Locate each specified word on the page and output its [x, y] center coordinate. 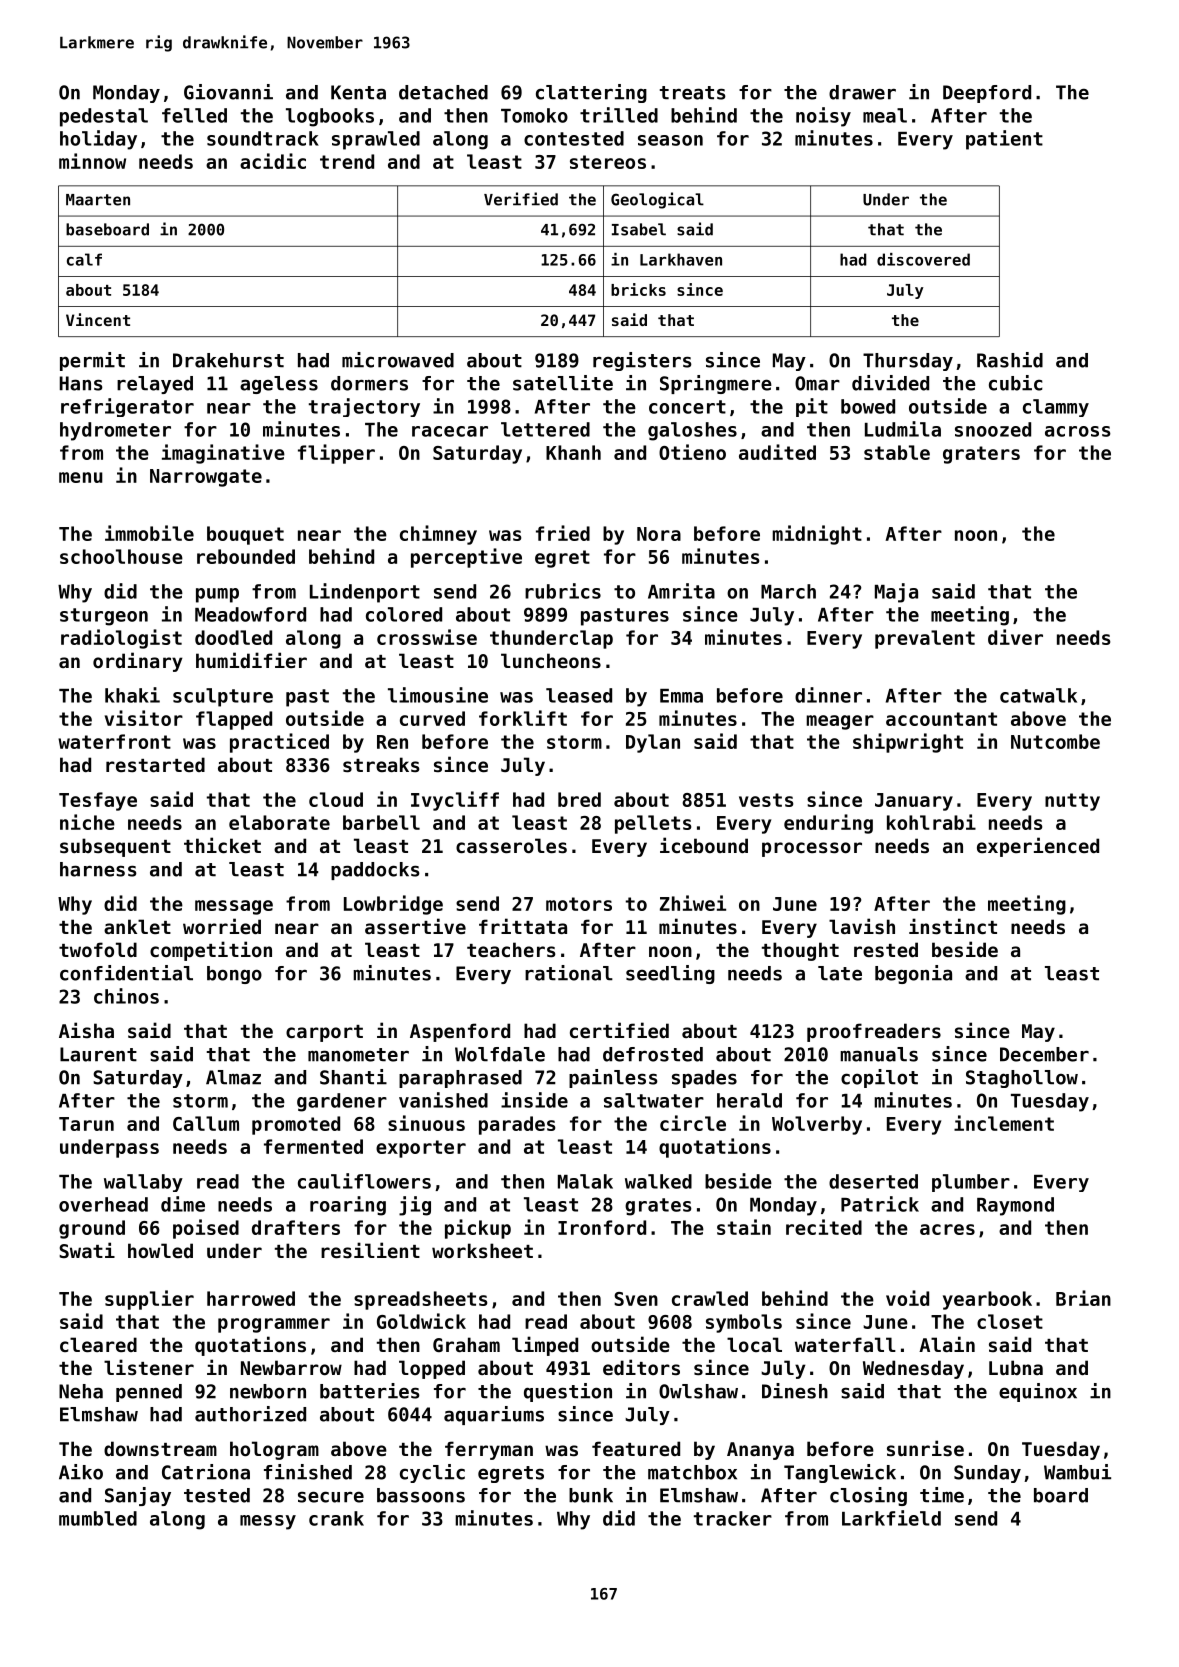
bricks [638, 289]
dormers [369, 383]
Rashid [1010, 360]
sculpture [223, 697]
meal [885, 115]
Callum [206, 1123]
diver [1015, 637]
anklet [137, 926]
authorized [250, 1414]
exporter [421, 1149]
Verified [521, 199]
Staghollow [1022, 1079]
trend [347, 161]
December [1044, 1054]
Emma [681, 696]
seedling [670, 974]
